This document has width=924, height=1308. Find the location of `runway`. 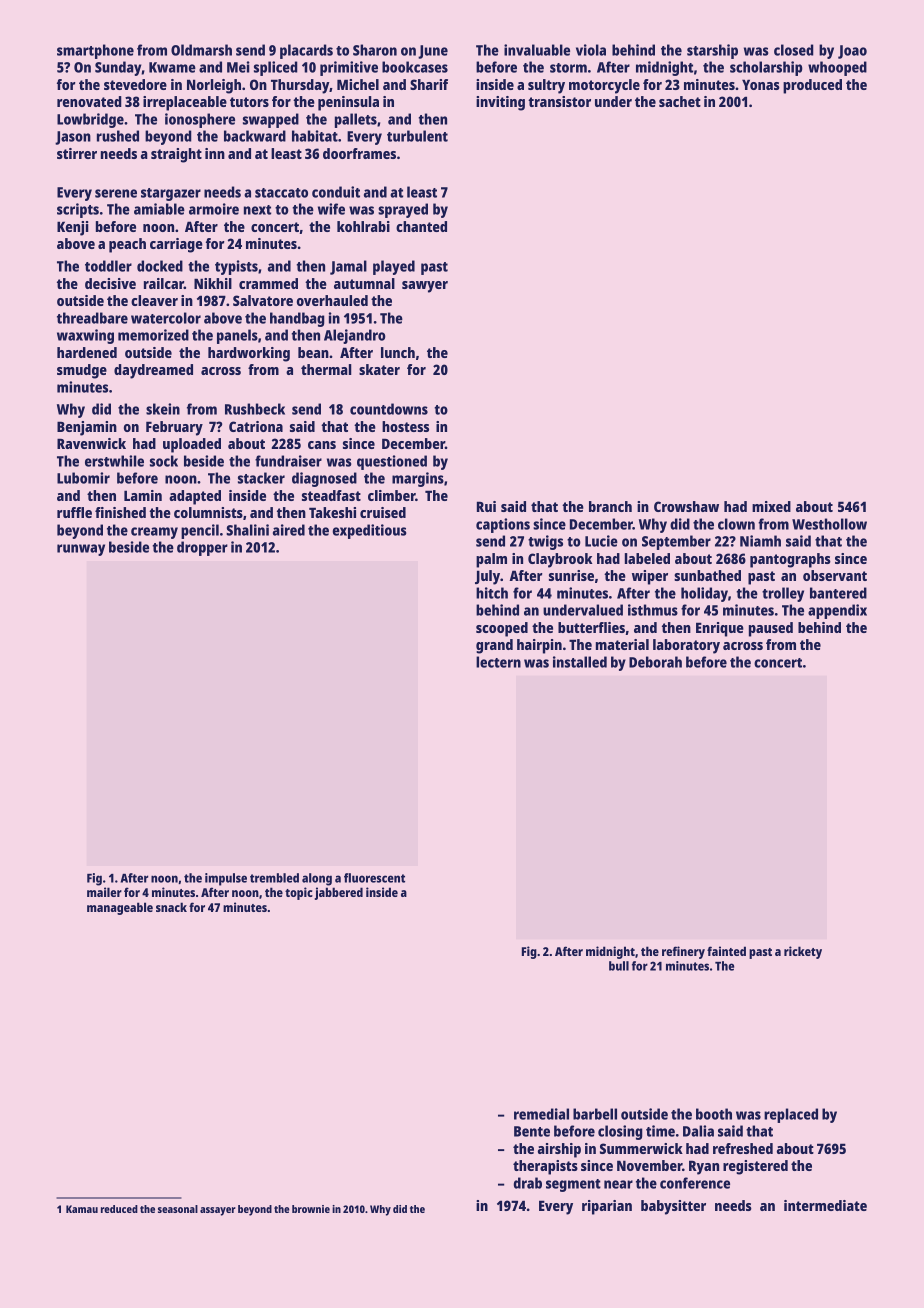

runway is located at coordinates (81, 550).
